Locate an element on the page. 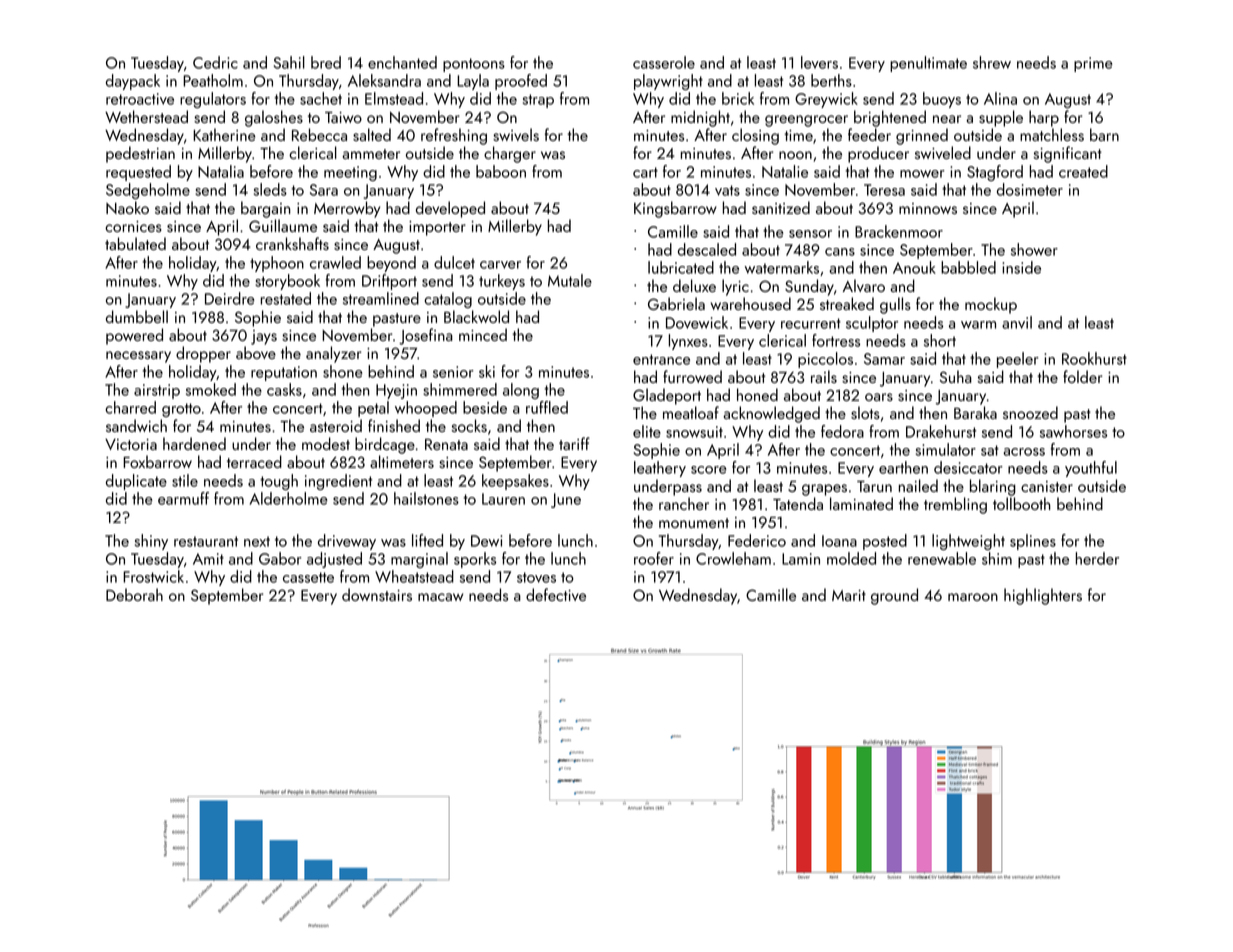  cassette is located at coordinates (308, 577).
